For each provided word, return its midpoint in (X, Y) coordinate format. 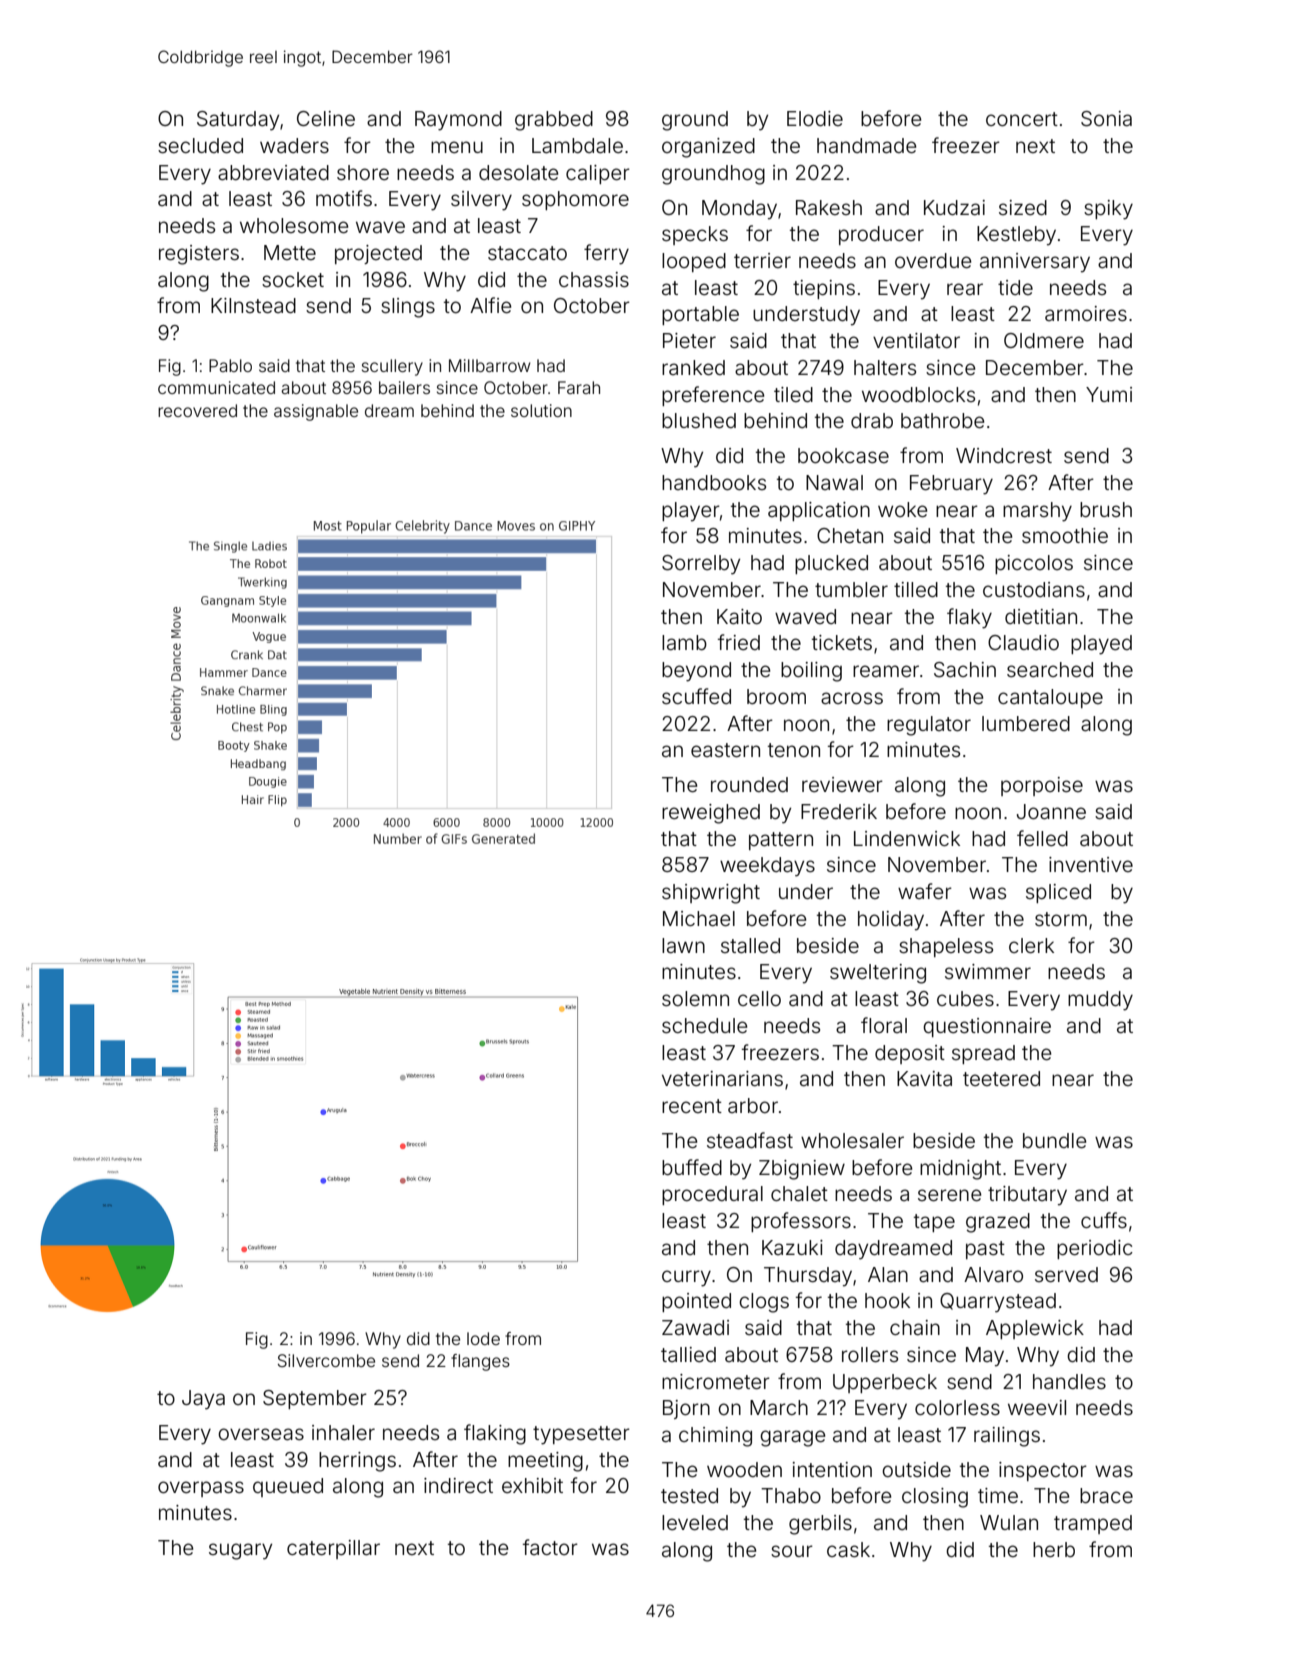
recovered (197, 410)
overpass (201, 1489)
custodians (1034, 589)
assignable (316, 412)
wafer (925, 891)
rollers (870, 1354)
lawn (683, 945)
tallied (688, 1354)
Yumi (1109, 394)
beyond (696, 672)
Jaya (203, 1400)
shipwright (711, 894)
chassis (594, 279)
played (1101, 645)
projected (378, 254)
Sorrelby (701, 565)
